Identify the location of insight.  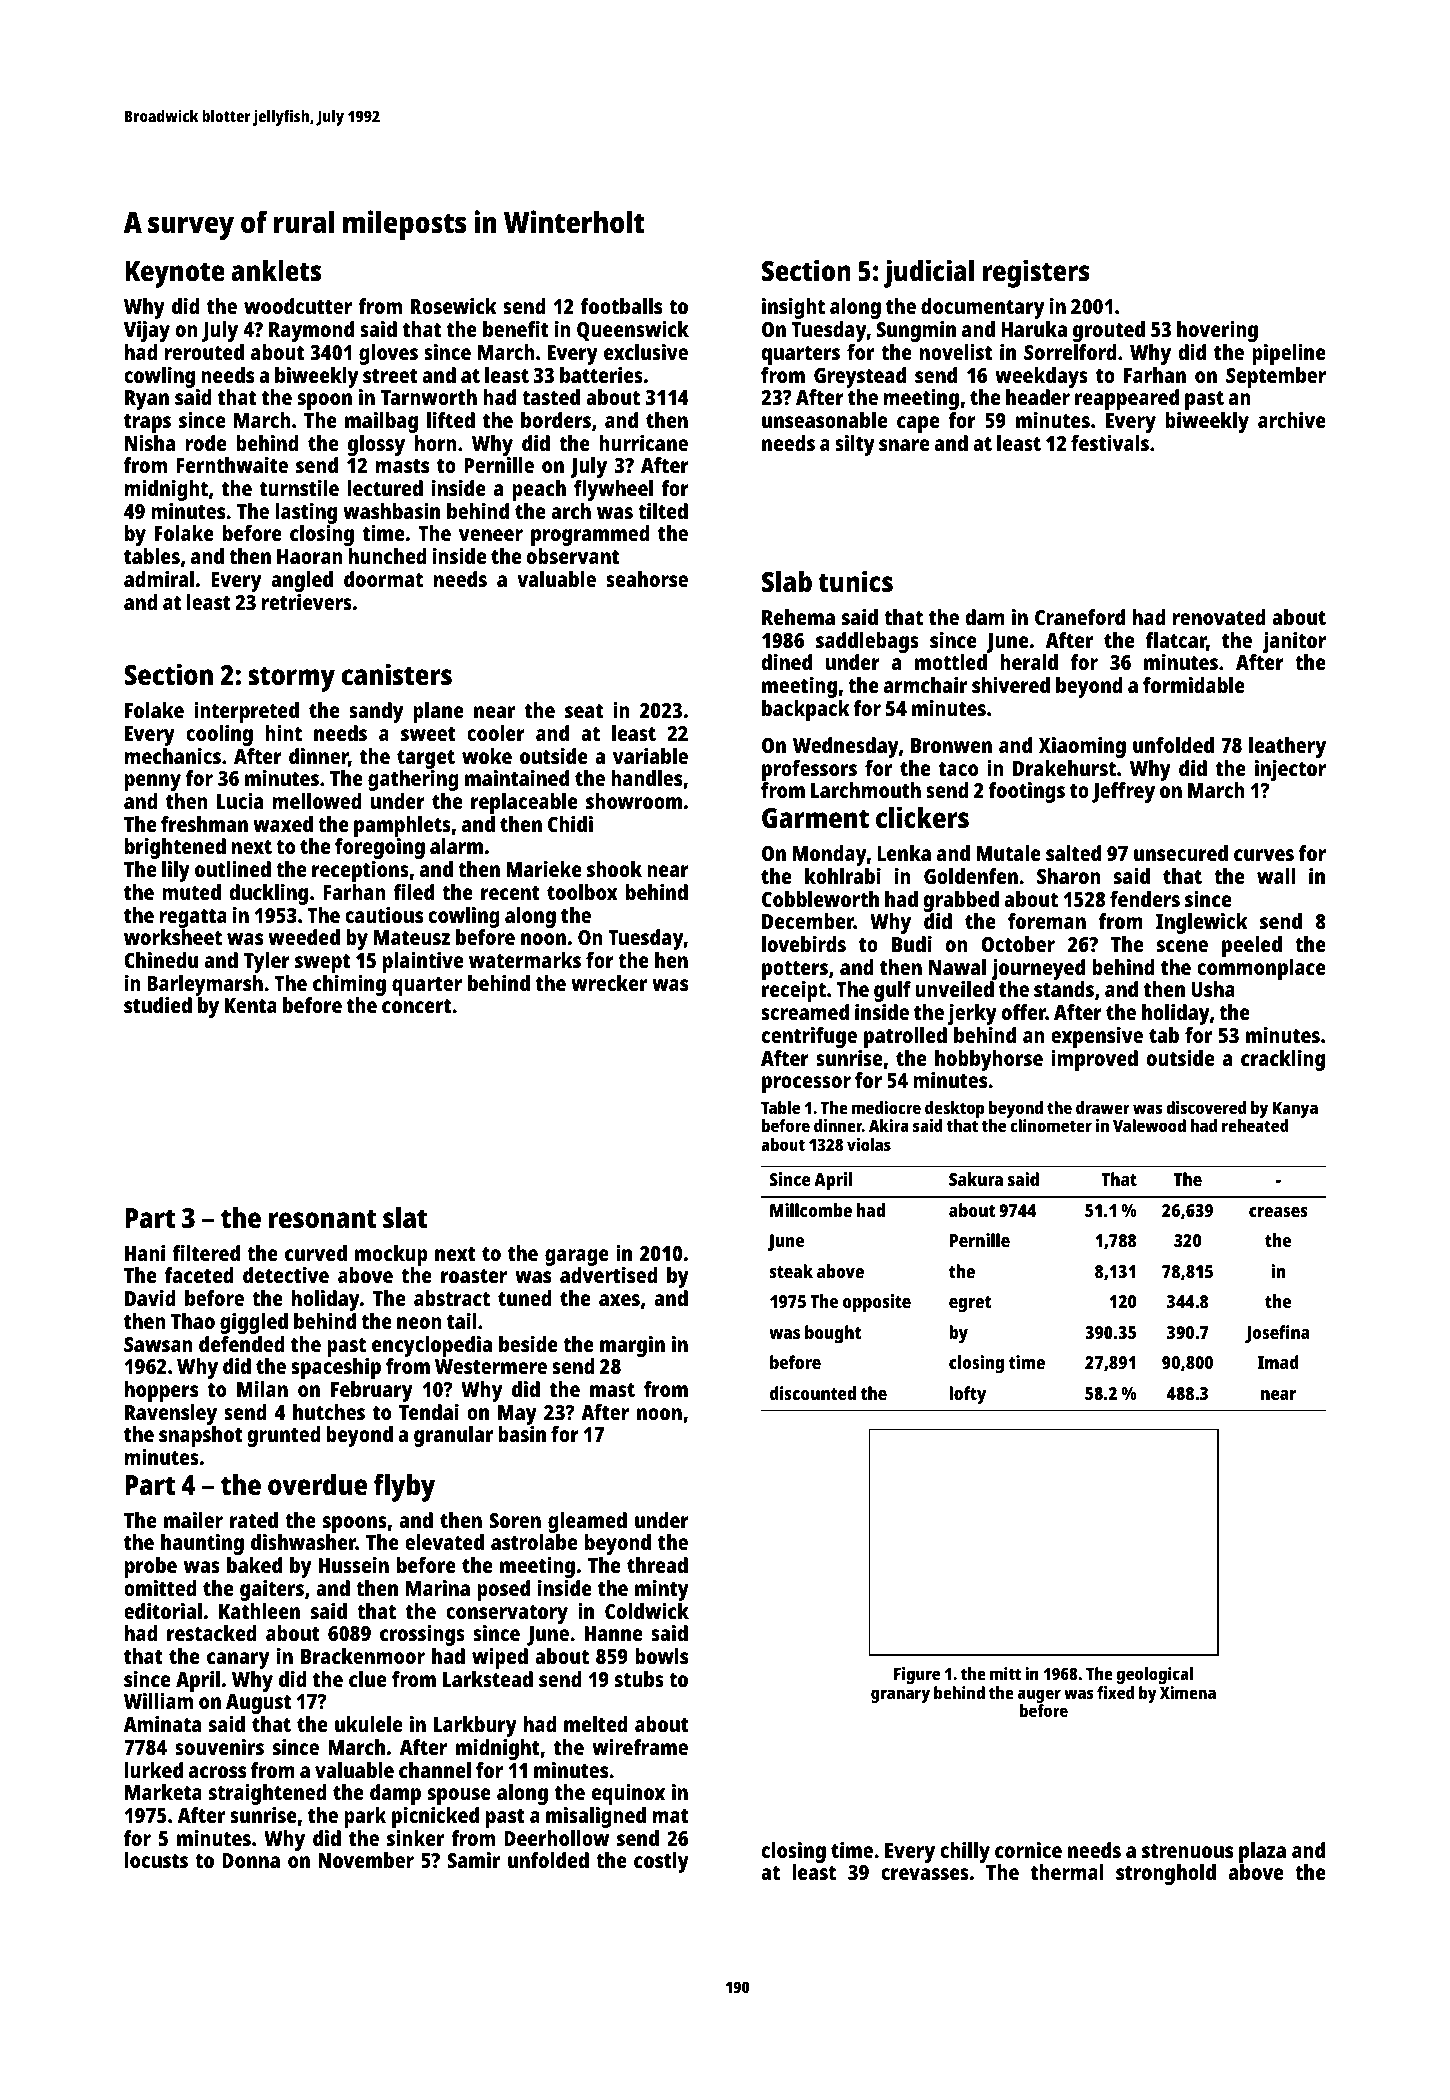
(793, 308).
